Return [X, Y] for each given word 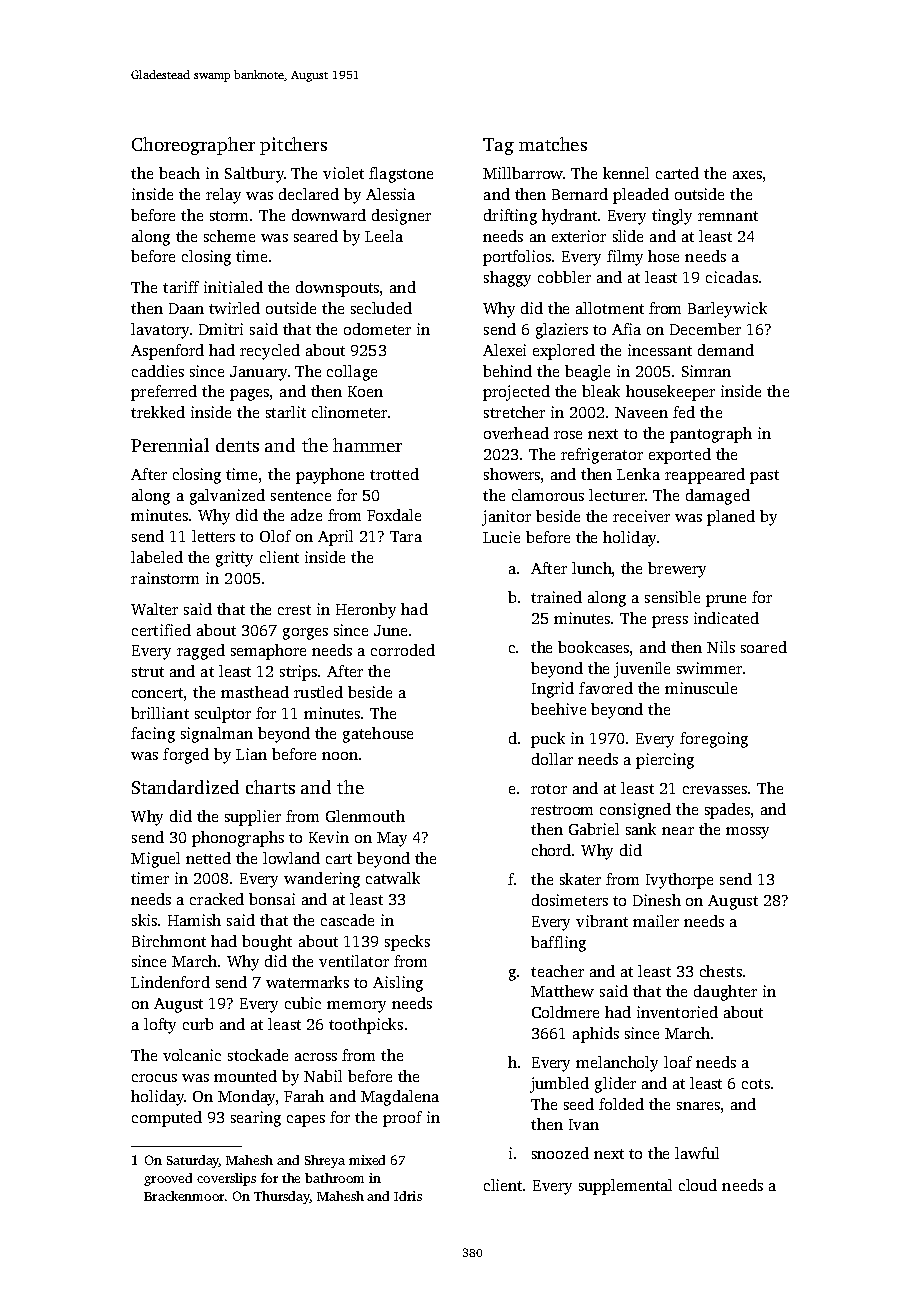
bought [267, 943]
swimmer [709, 668]
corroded [403, 650]
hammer [367, 445]
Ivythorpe [679, 881]
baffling [558, 944]
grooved [168, 1179]
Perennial [170, 445]
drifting [510, 217]
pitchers [293, 146]
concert [157, 693]
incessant [660, 350]
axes [747, 175]
